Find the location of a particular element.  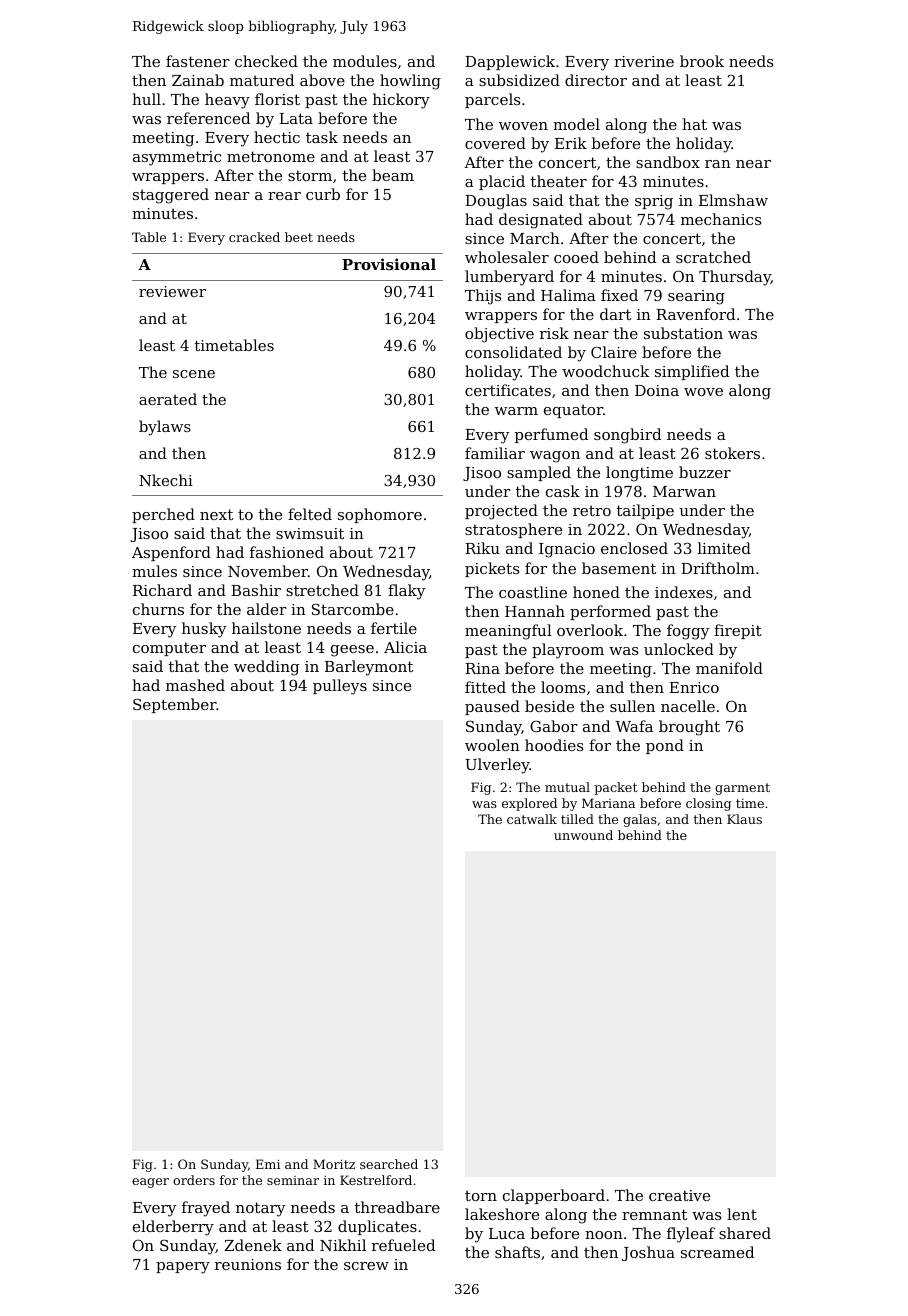

woolen is located at coordinates (492, 745).
